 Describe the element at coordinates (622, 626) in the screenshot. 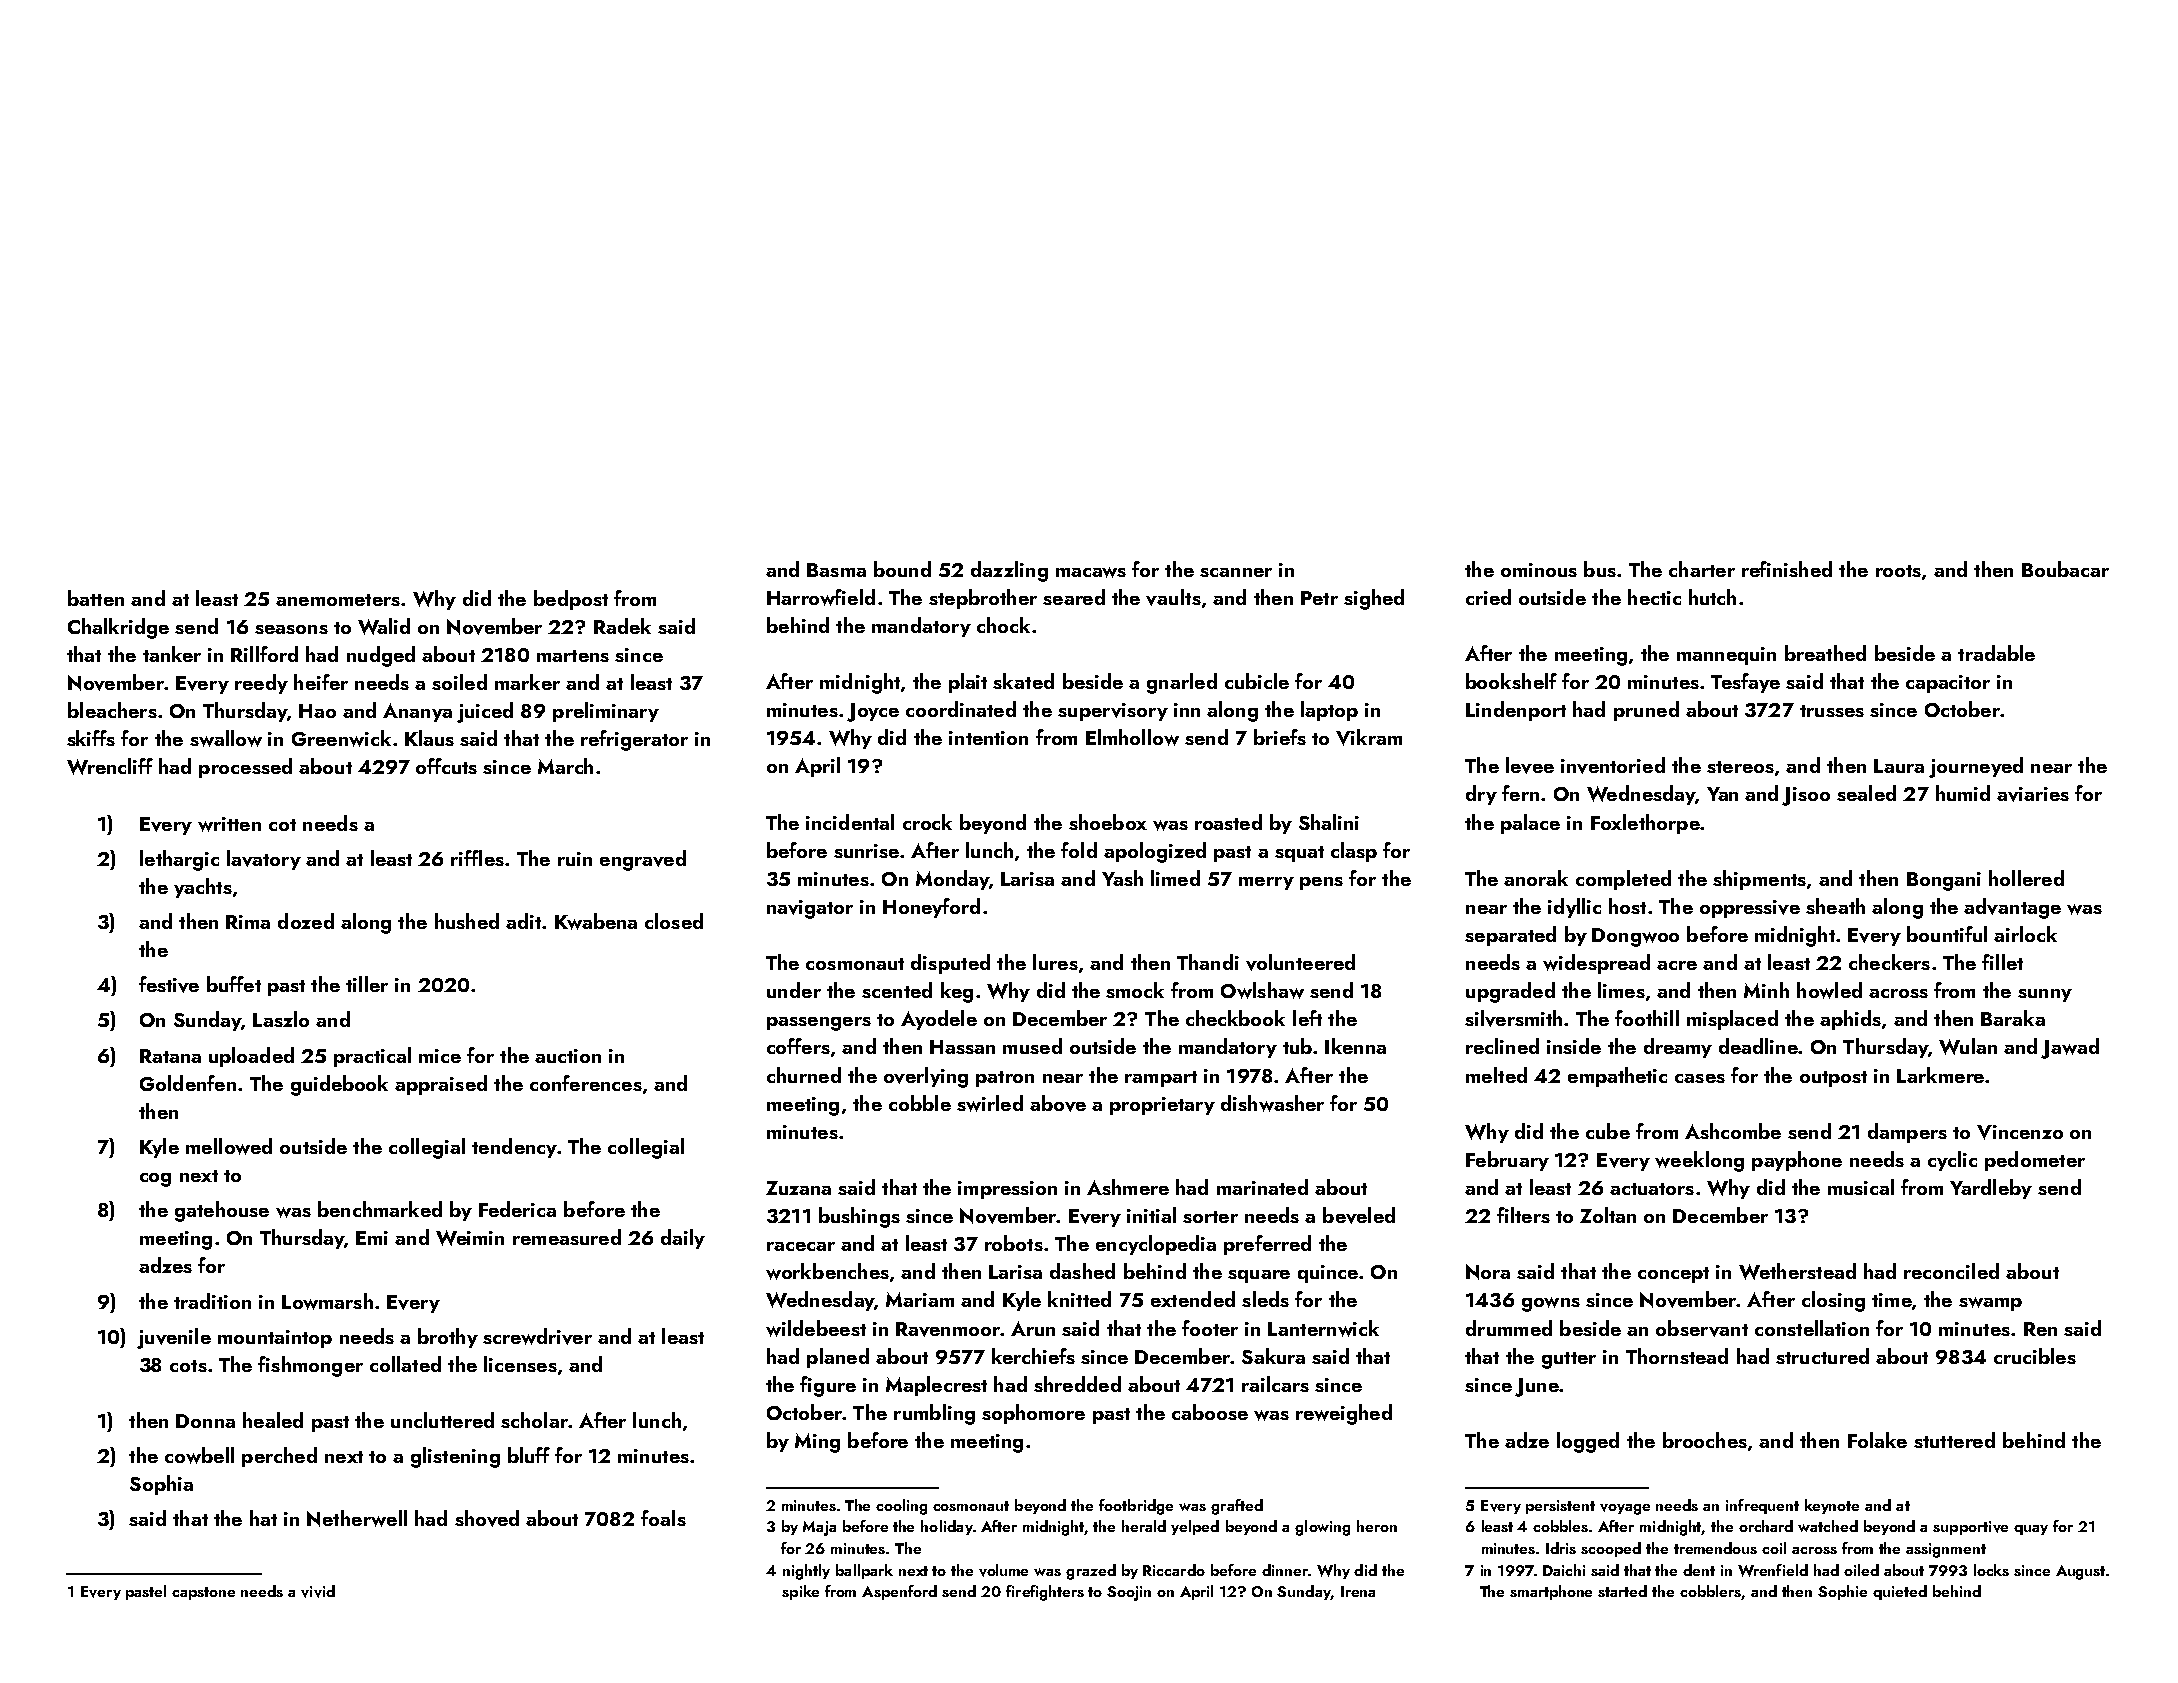

I see `Radek` at that location.
